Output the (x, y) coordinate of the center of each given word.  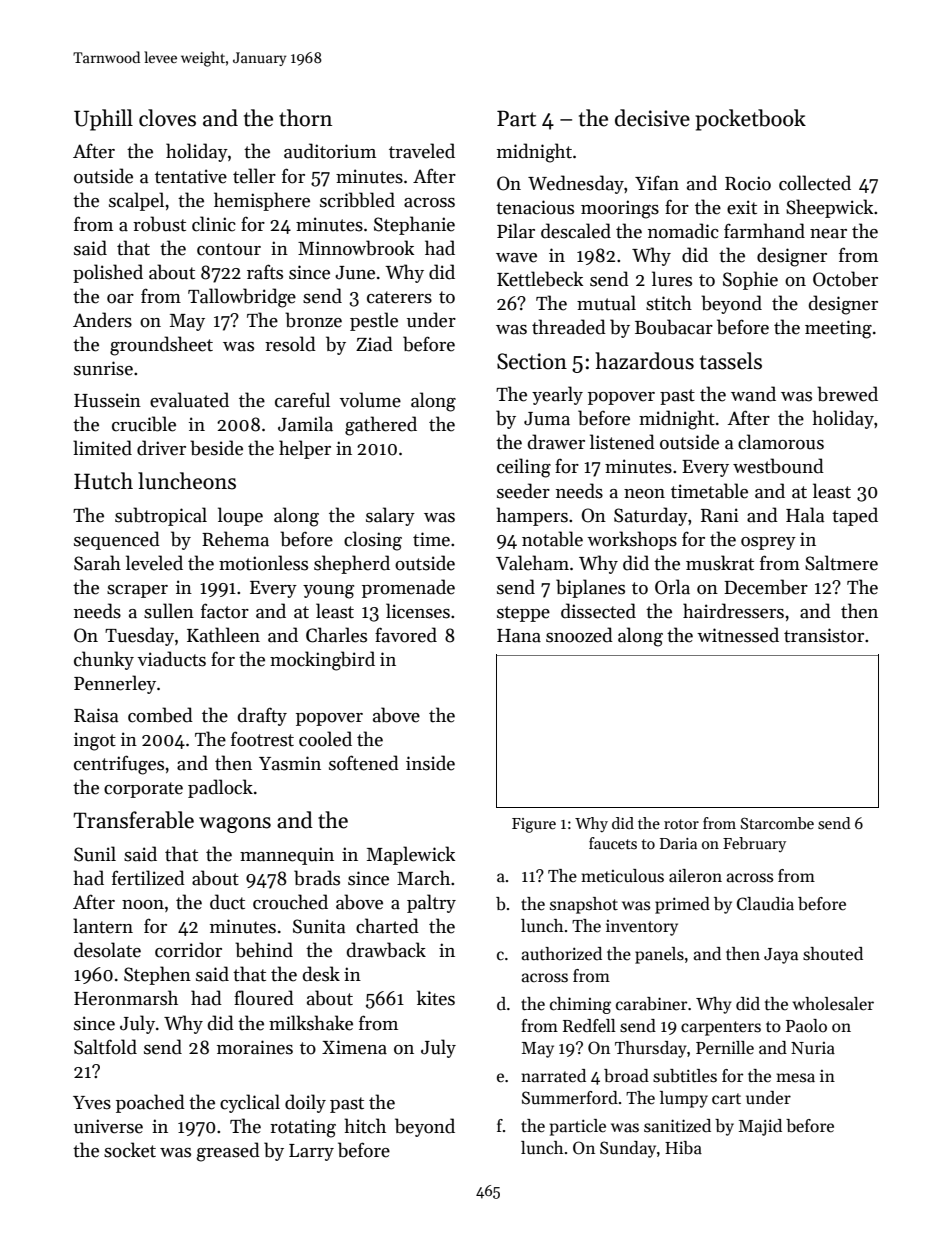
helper (305, 449)
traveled (422, 151)
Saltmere (841, 563)
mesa (795, 1078)
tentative (191, 176)
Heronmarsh (126, 998)
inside (430, 763)
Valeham (532, 563)
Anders (102, 320)
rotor (681, 824)
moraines (255, 1047)
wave (516, 258)
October (845, 279)
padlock (220, 788)
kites (436, 998)
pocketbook (750, 120)
